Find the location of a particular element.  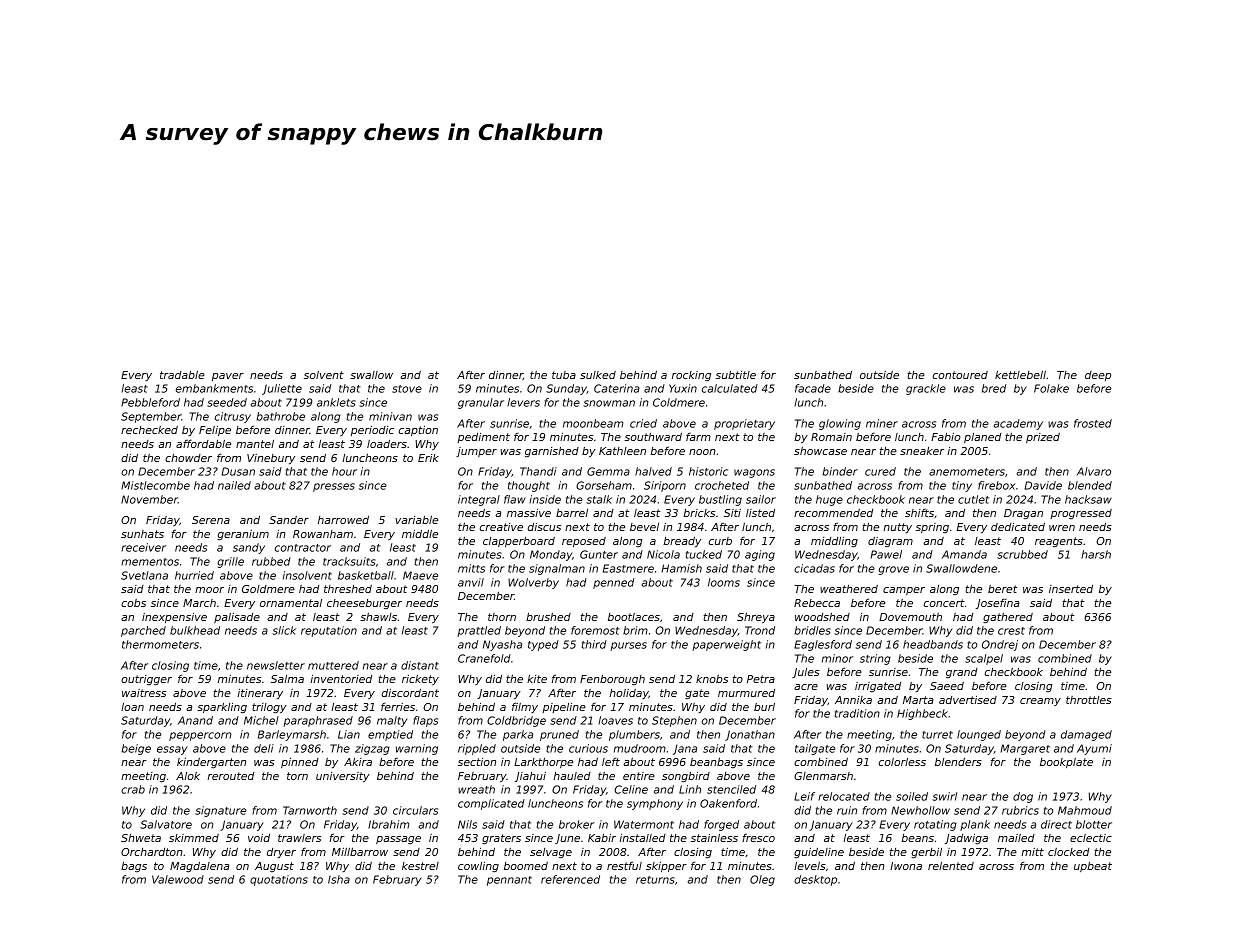

Valewood is located at coordinates (178, 879).
